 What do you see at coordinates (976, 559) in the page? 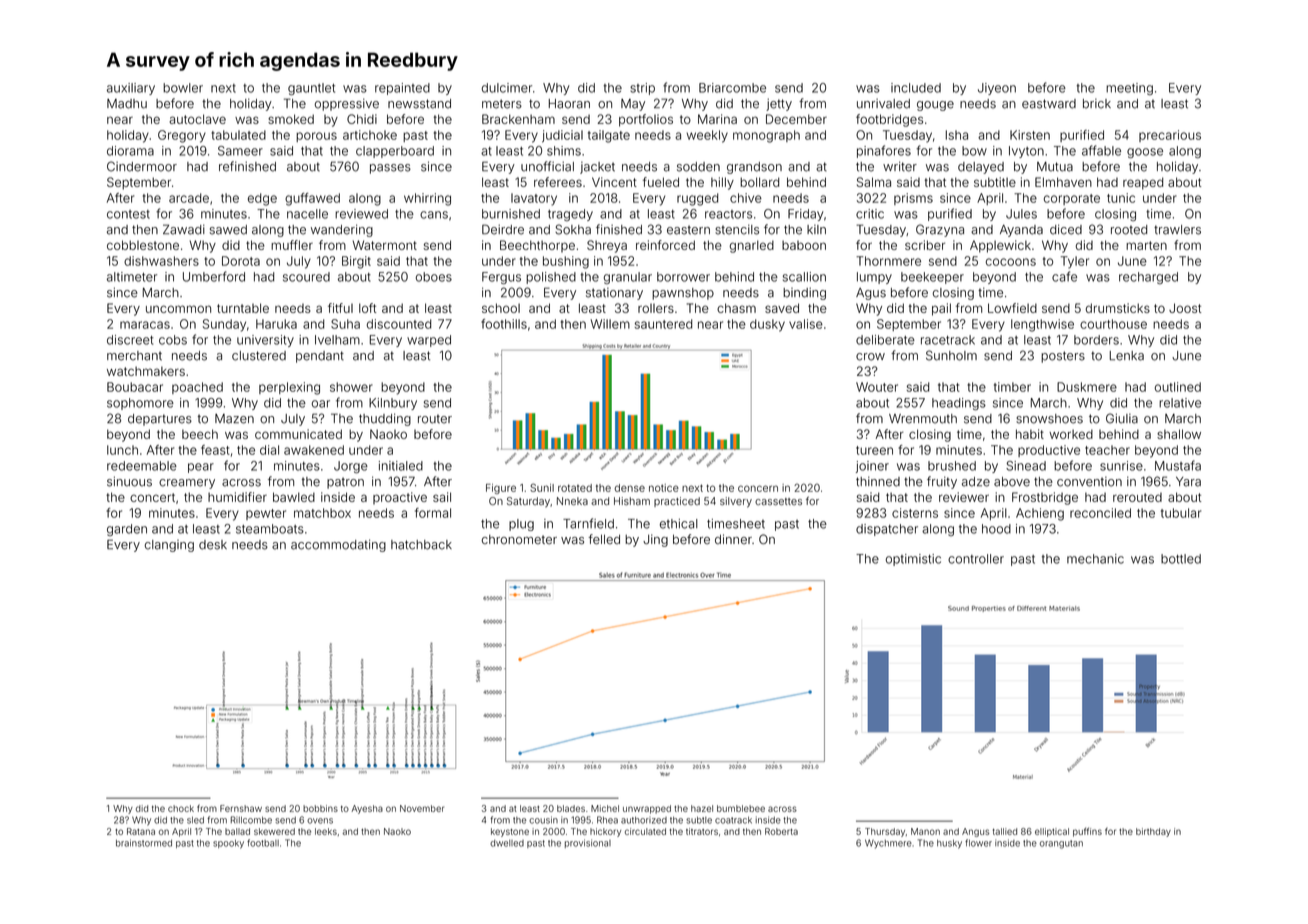
I see `controller` at bounding box center [976, 559].
